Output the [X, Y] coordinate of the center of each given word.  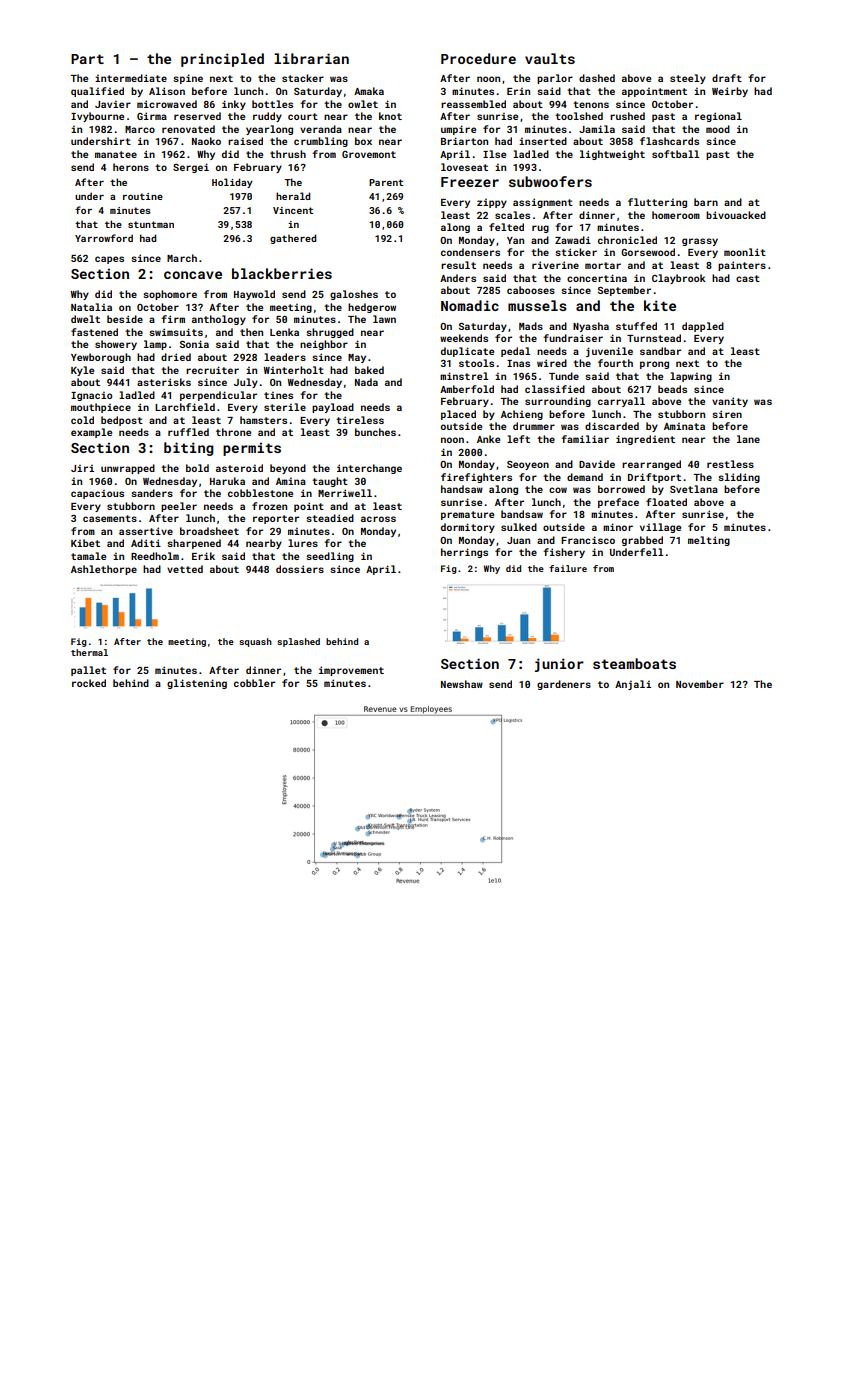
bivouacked [736, 215]
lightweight [612, 155]
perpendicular [218, 396]
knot [390, 116]
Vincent [293, 210]
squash [255, 642]
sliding [739, 478]
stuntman [151, 224]
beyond [288, 469]
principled [222, 60]
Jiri [82, 468]
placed [458, 415]
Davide [597, 464]
